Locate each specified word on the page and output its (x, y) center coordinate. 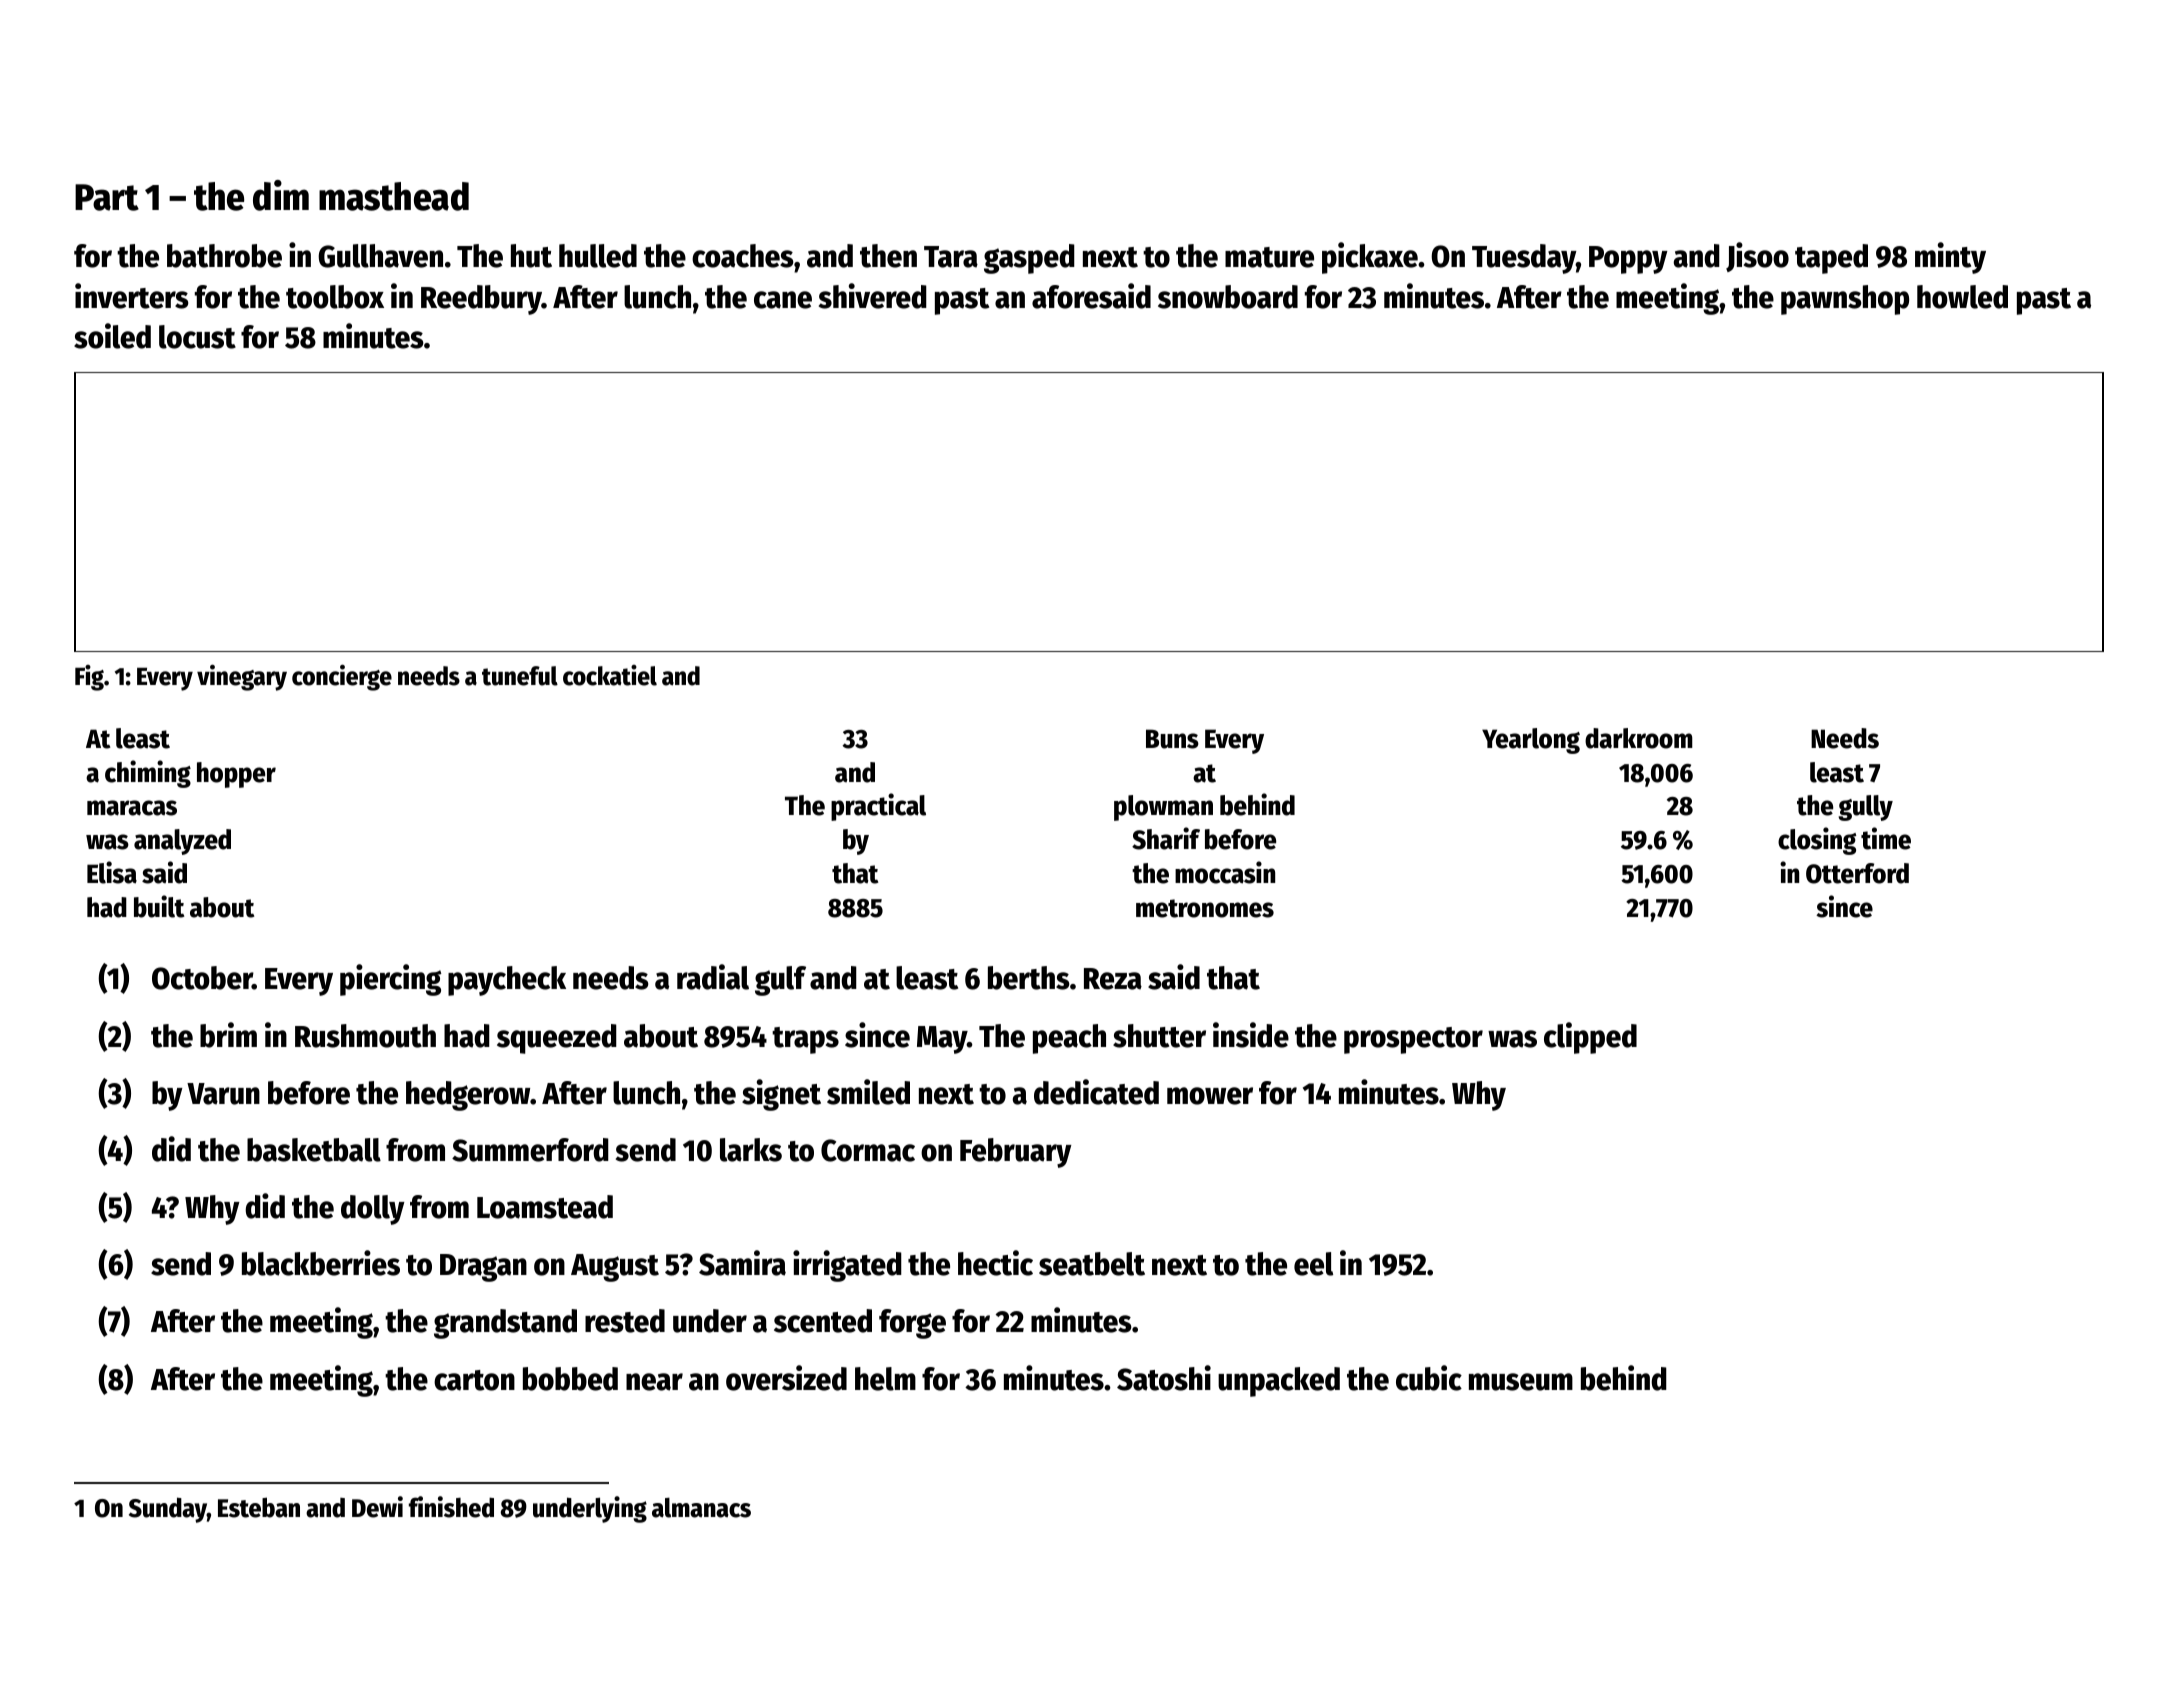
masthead (394, 196)
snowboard (1228, 297)
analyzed (182, 842)
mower (1210, 1096)
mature (1269, 257)
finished (451, 1507)
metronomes (1205, 908)
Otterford (1857, 873)
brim (228, 1035)
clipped (1590, 1038)
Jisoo (1757, 257)
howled (1962, 297)
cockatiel (610, 675)
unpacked (1279, 1382)
